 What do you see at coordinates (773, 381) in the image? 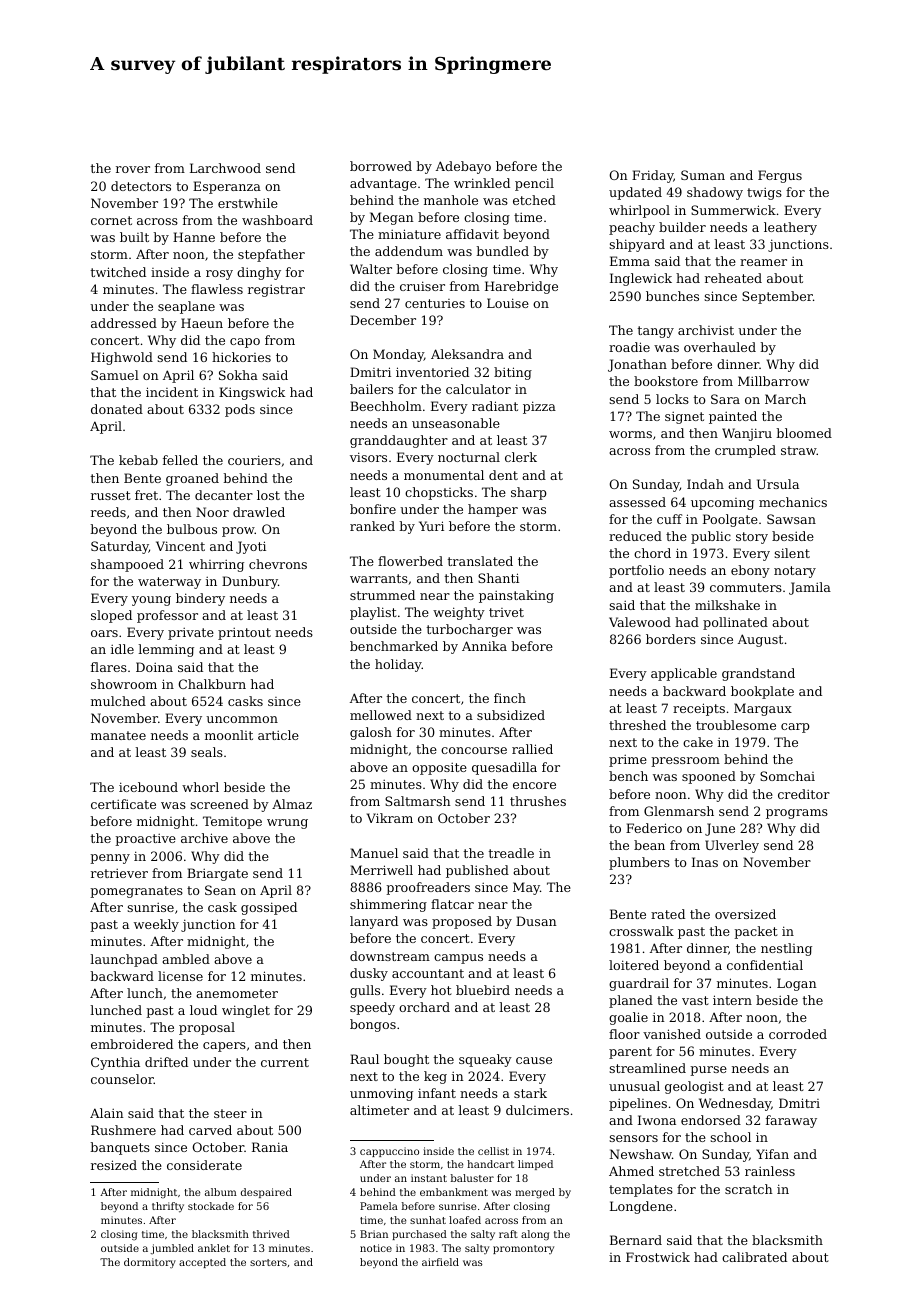
I see `Millbarrow` at bounding box center [773, 381].
